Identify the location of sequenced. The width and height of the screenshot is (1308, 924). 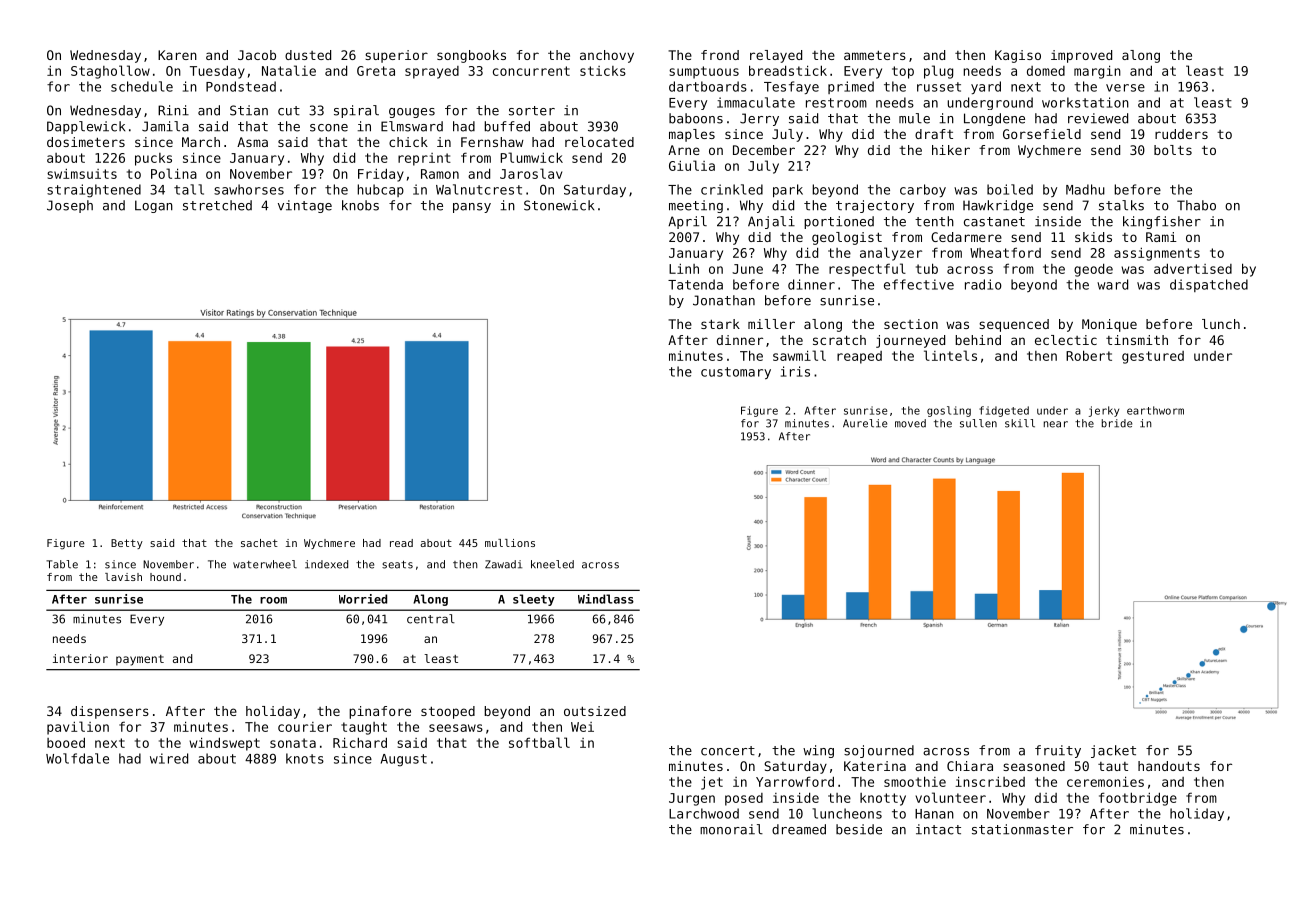
(1014, 325).
